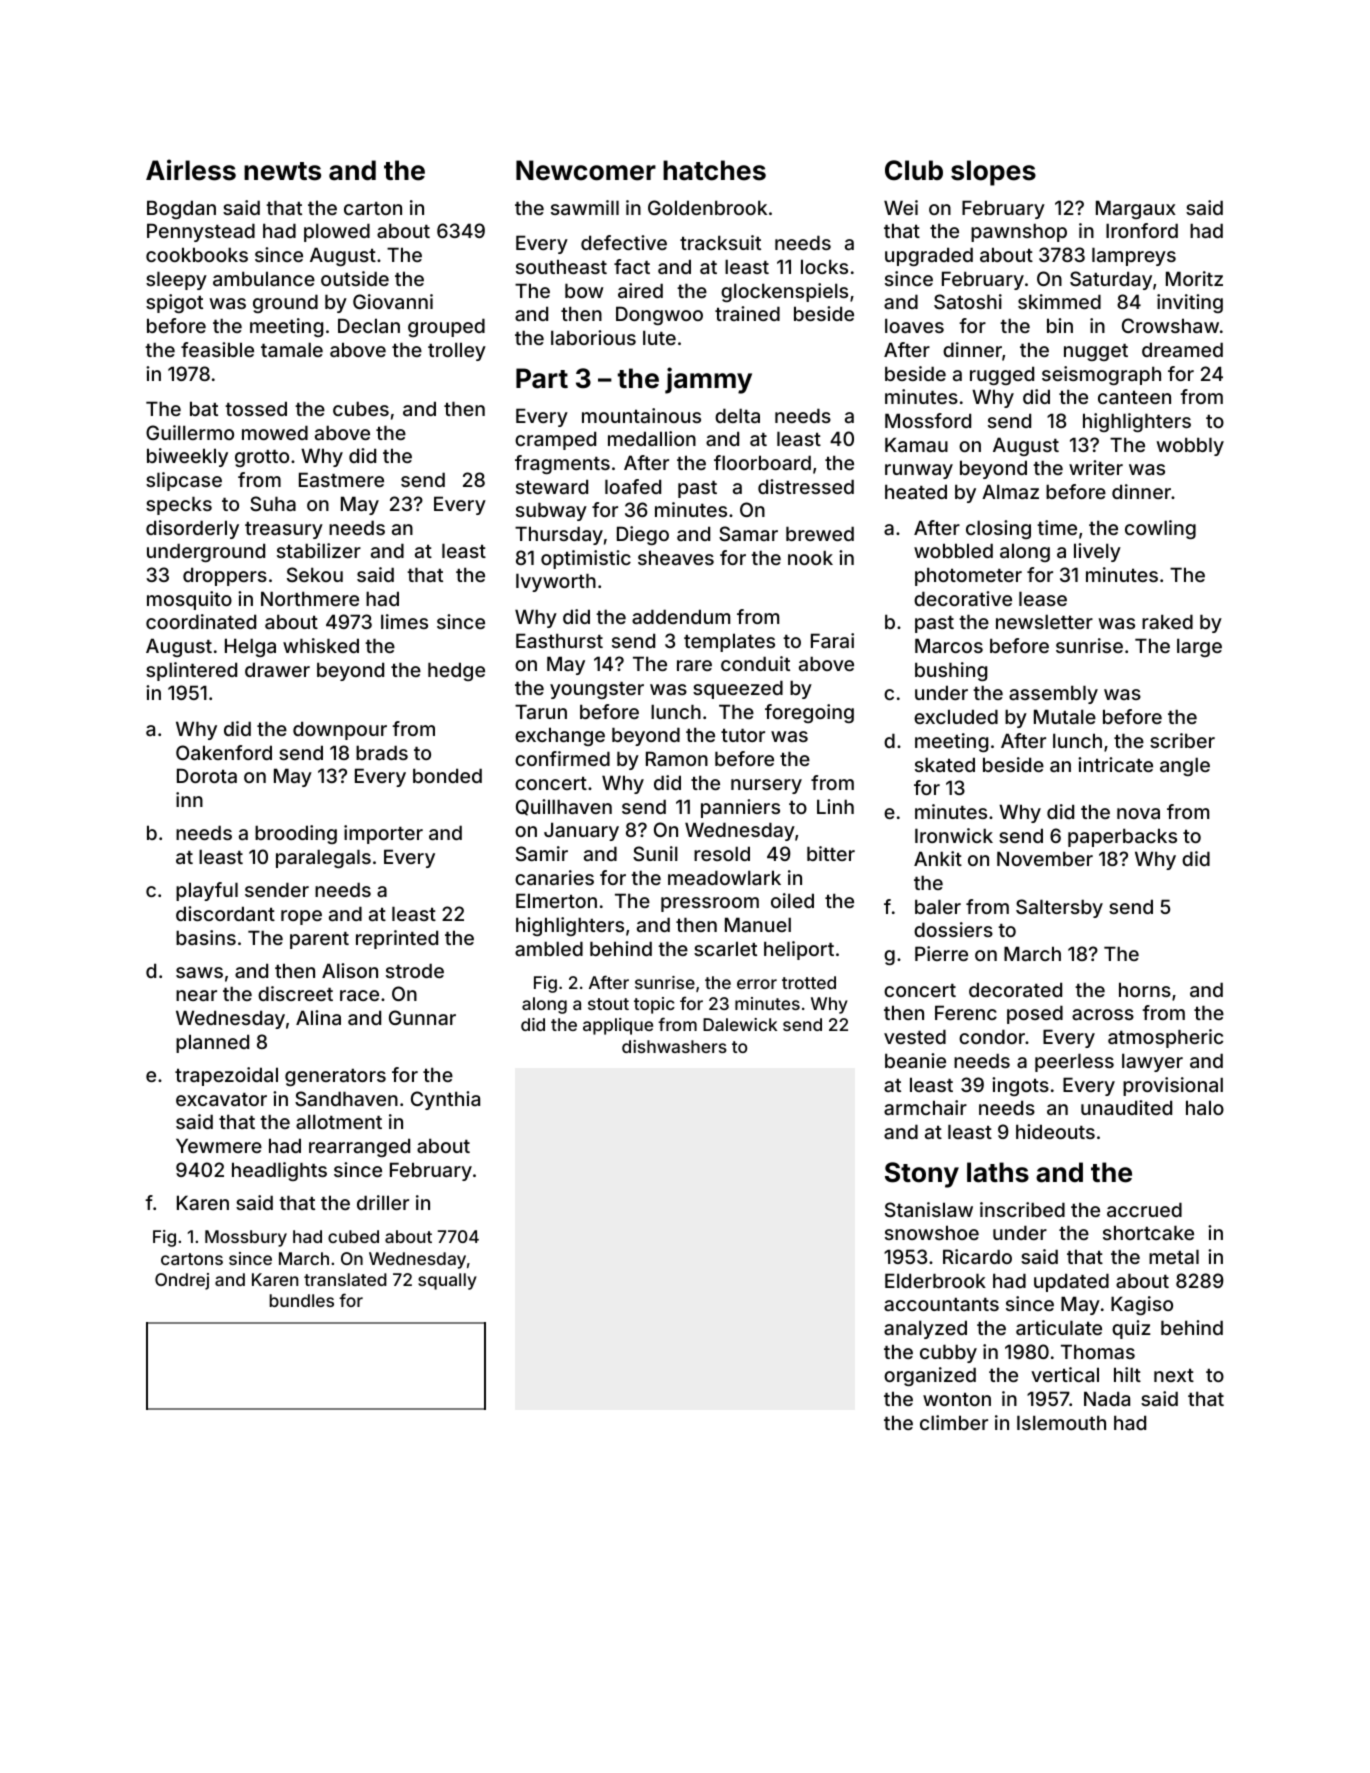 The height and width of the image is (1773, 1370). What do you see at coordinates (714, 170) in the image?
I see `hatches` at bounding box center [714, 170].
